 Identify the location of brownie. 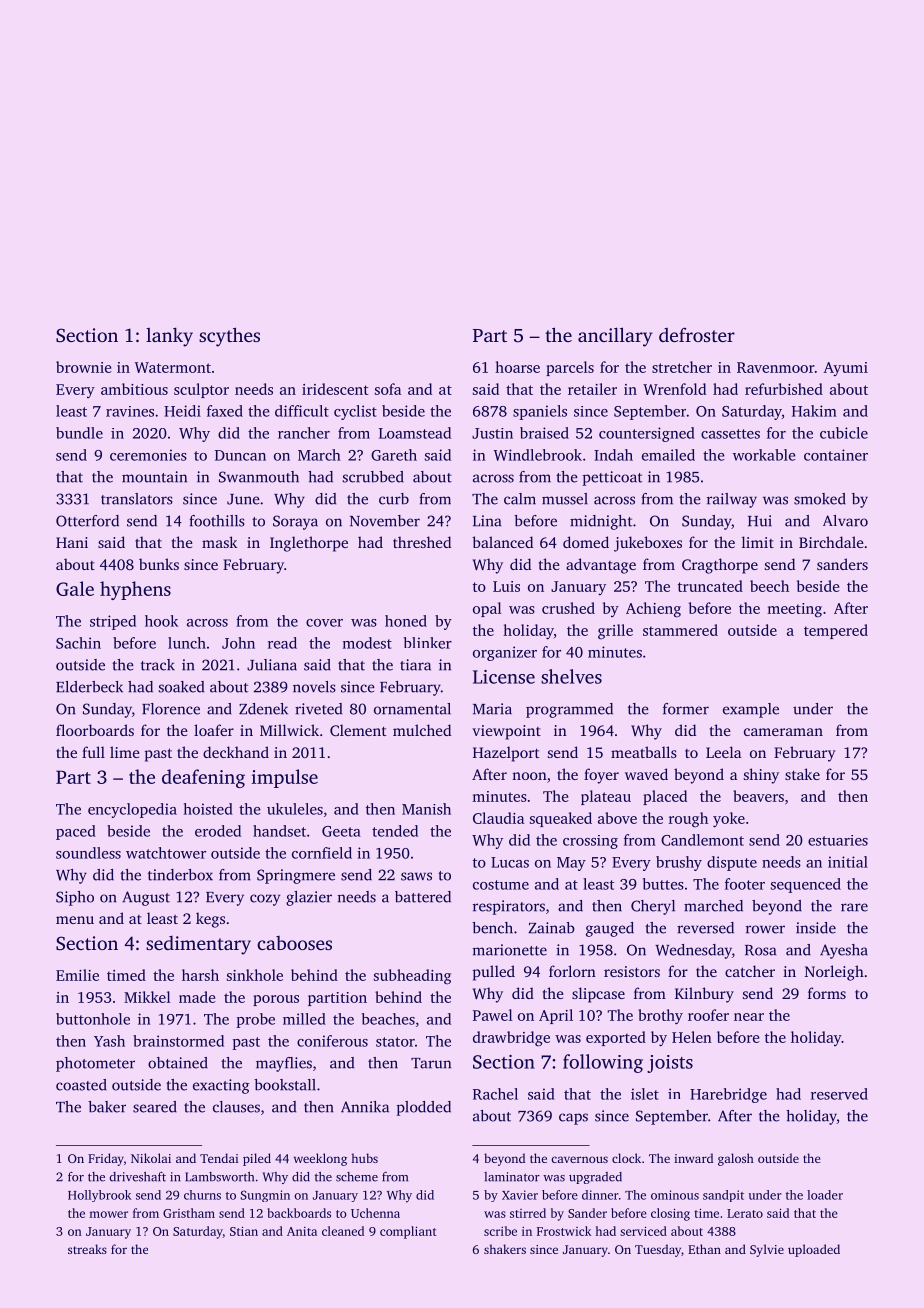
(84, 367).
